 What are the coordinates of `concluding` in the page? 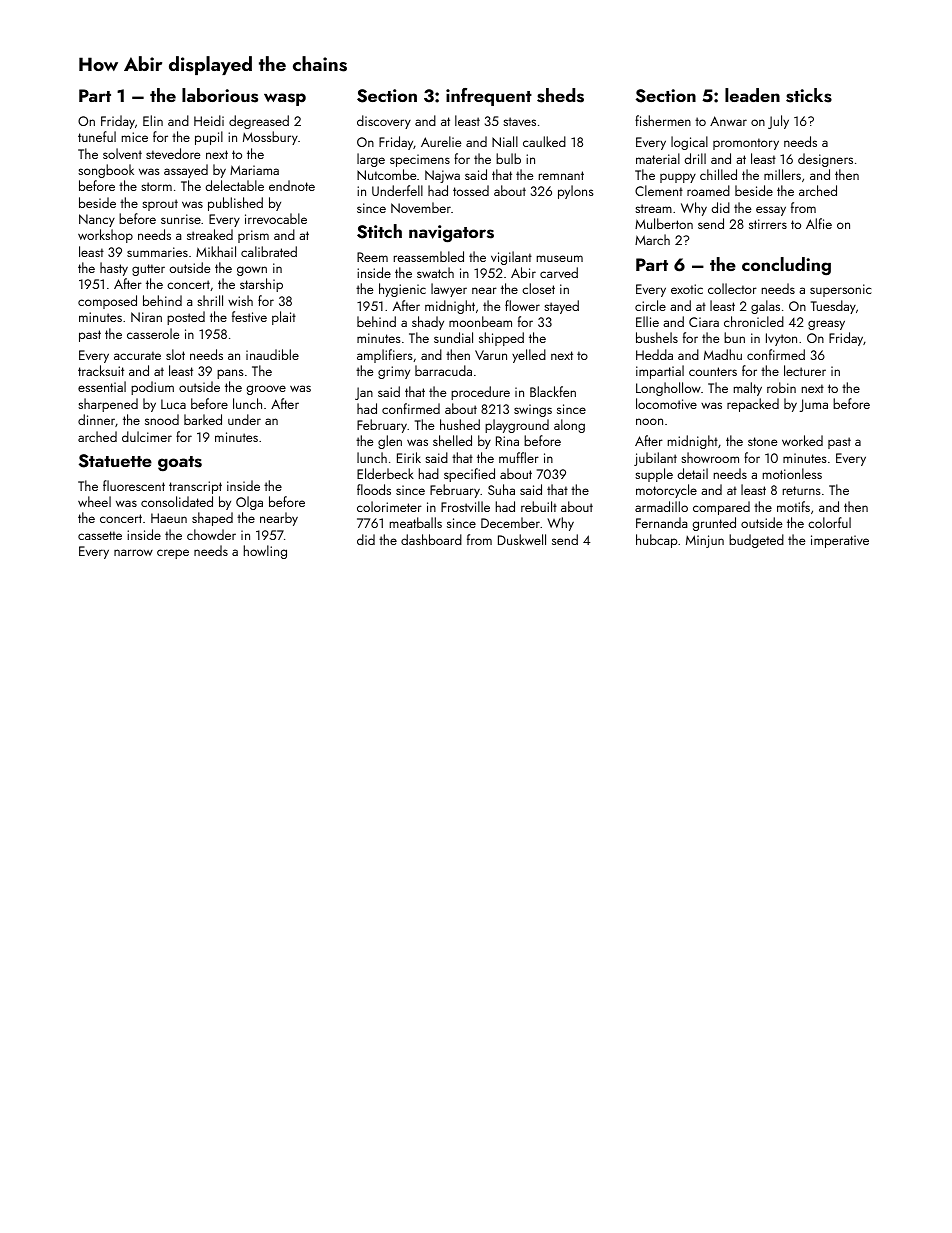 It's located at (786, 266).
